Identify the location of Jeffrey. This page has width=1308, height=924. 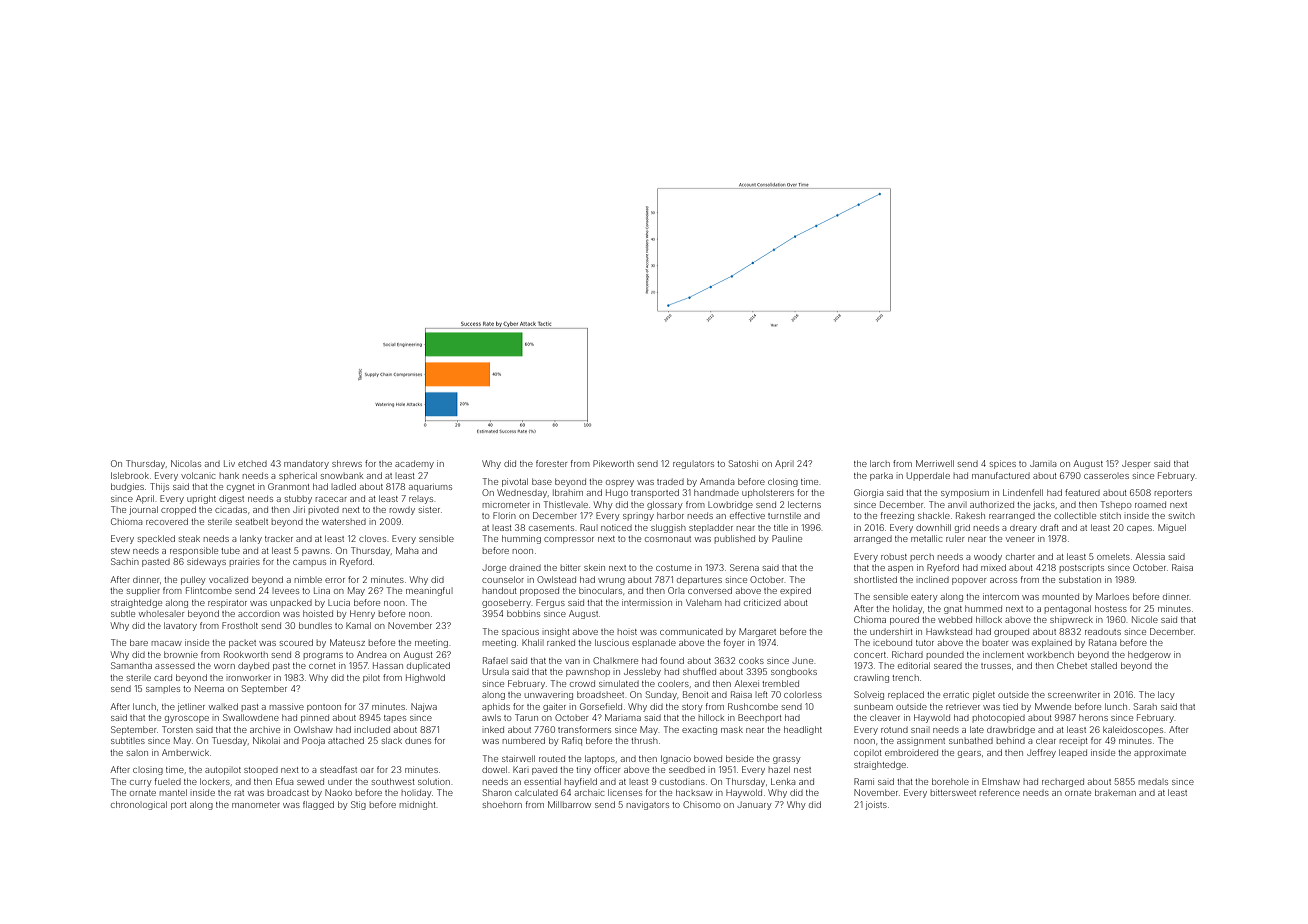
(1041, 753).
